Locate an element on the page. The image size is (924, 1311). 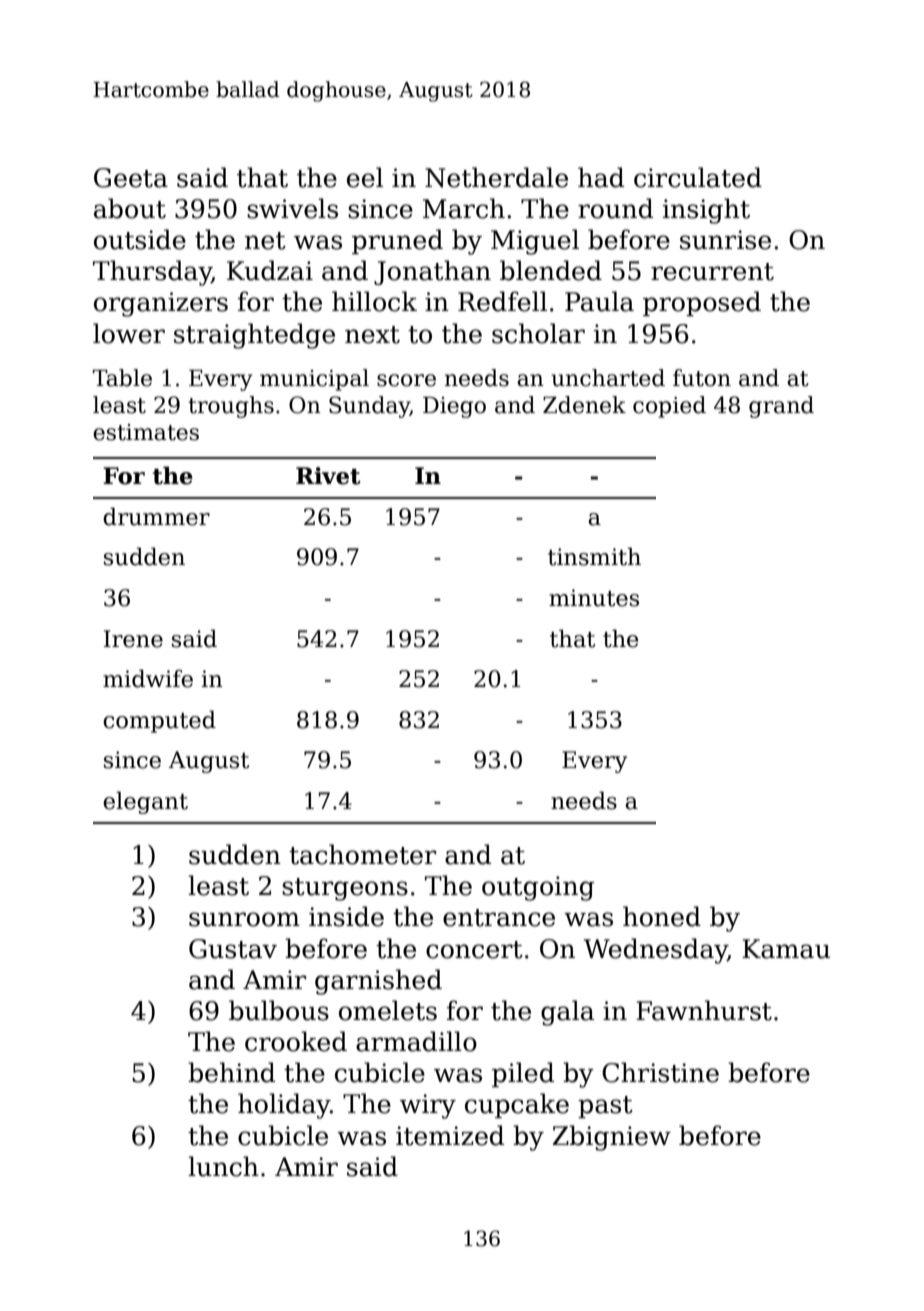
Netherdale is located at coordinates (496, 177).
